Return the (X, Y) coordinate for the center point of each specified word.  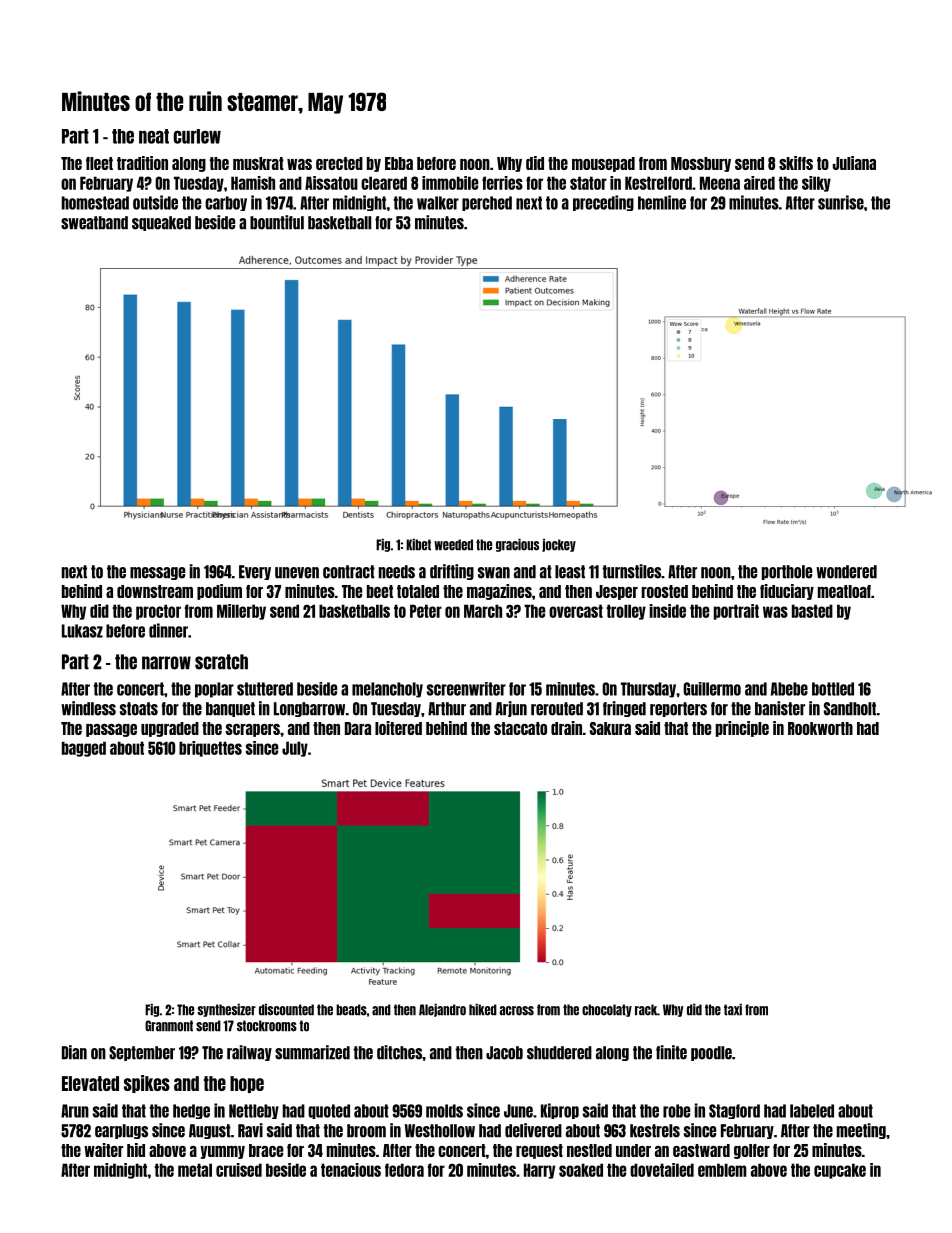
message (157, 573)
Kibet (418, 545)
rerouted (557, 709)
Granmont (169, 1026)
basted (812, 611)
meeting (861, 1131)
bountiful (277, 222)
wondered (846, 572)
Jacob (504, 1053)
